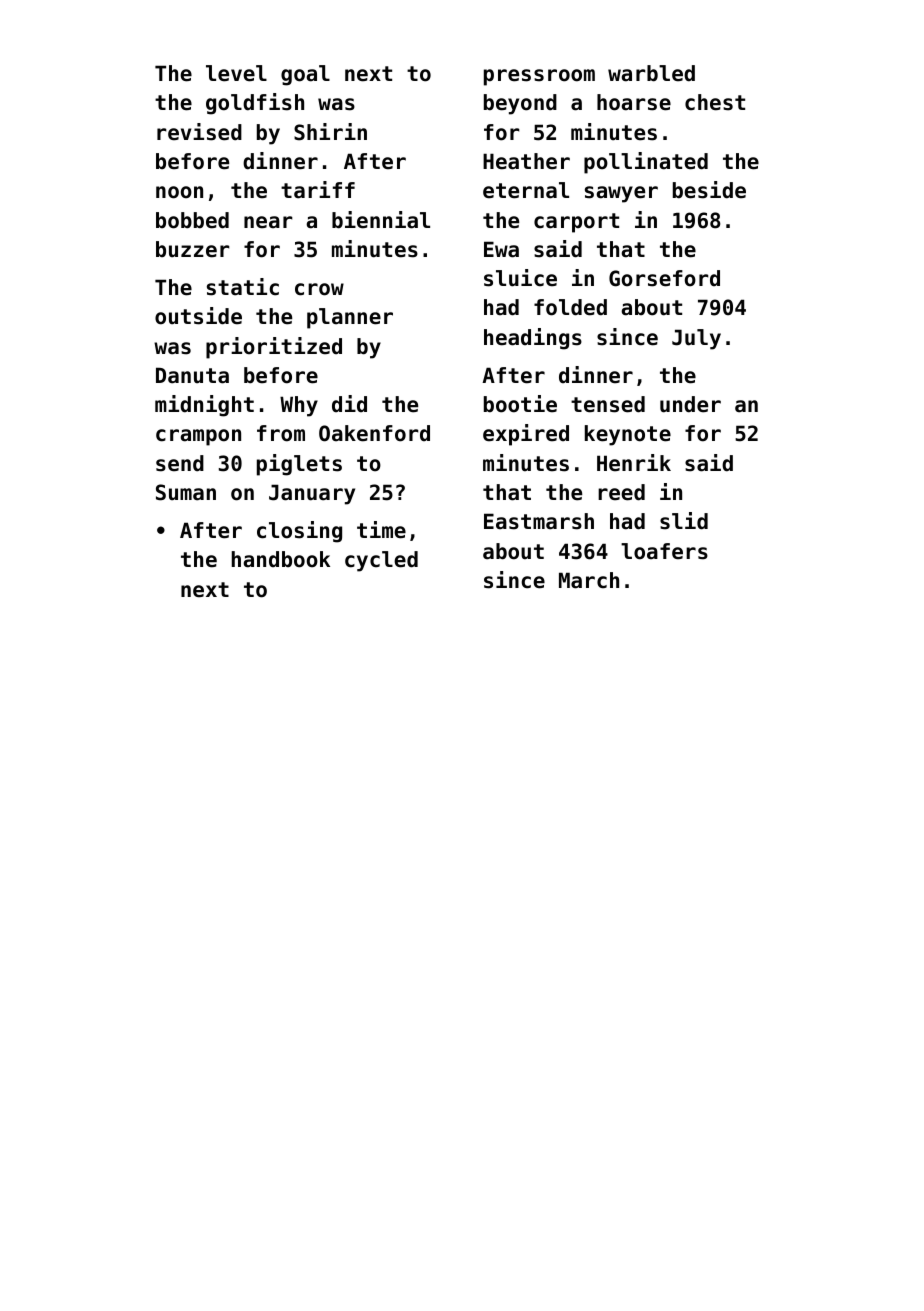 This image has width=924, height=1311. I want to click on level, so click(236, 73).
